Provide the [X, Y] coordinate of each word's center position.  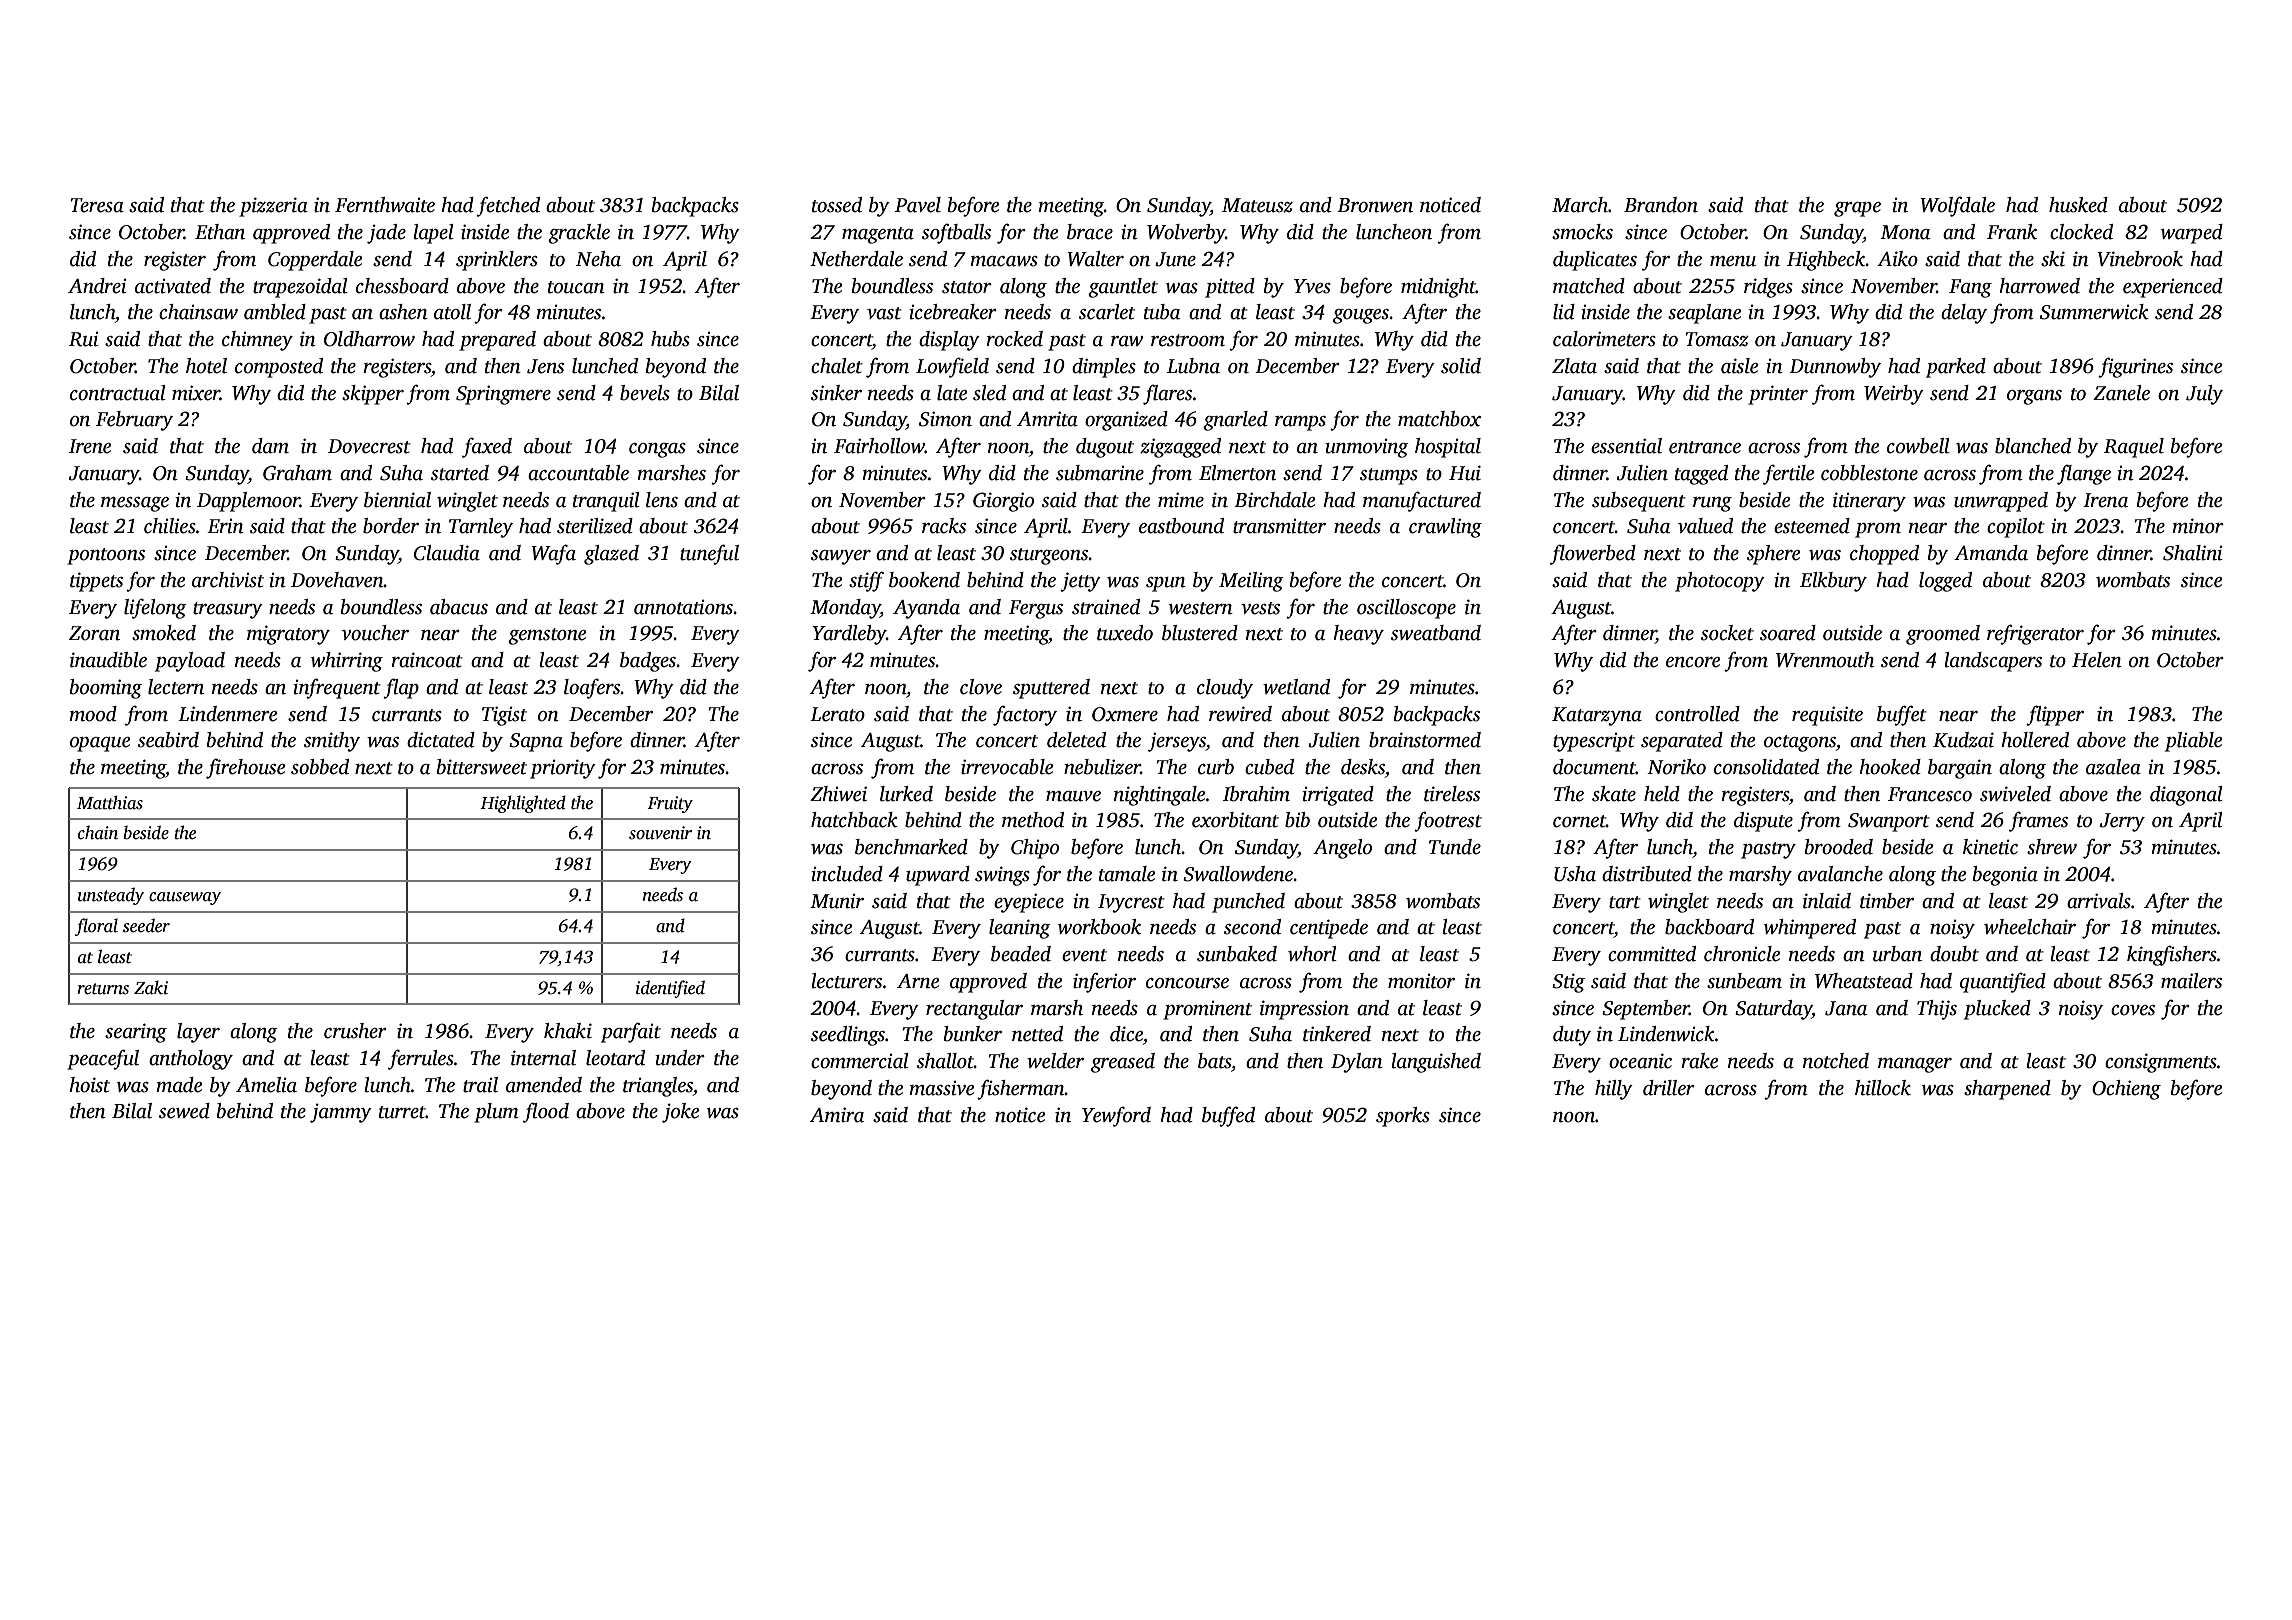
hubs [670, 339]
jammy [341, 1113]
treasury [228, 610]
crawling [1445, 528]
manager [1915, 1065]
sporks [1403, 1117]
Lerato [837, 714]
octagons [1800, 743]
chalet [837, 366]
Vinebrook [2140, 259]
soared [1788, 633]
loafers [592, 688]
